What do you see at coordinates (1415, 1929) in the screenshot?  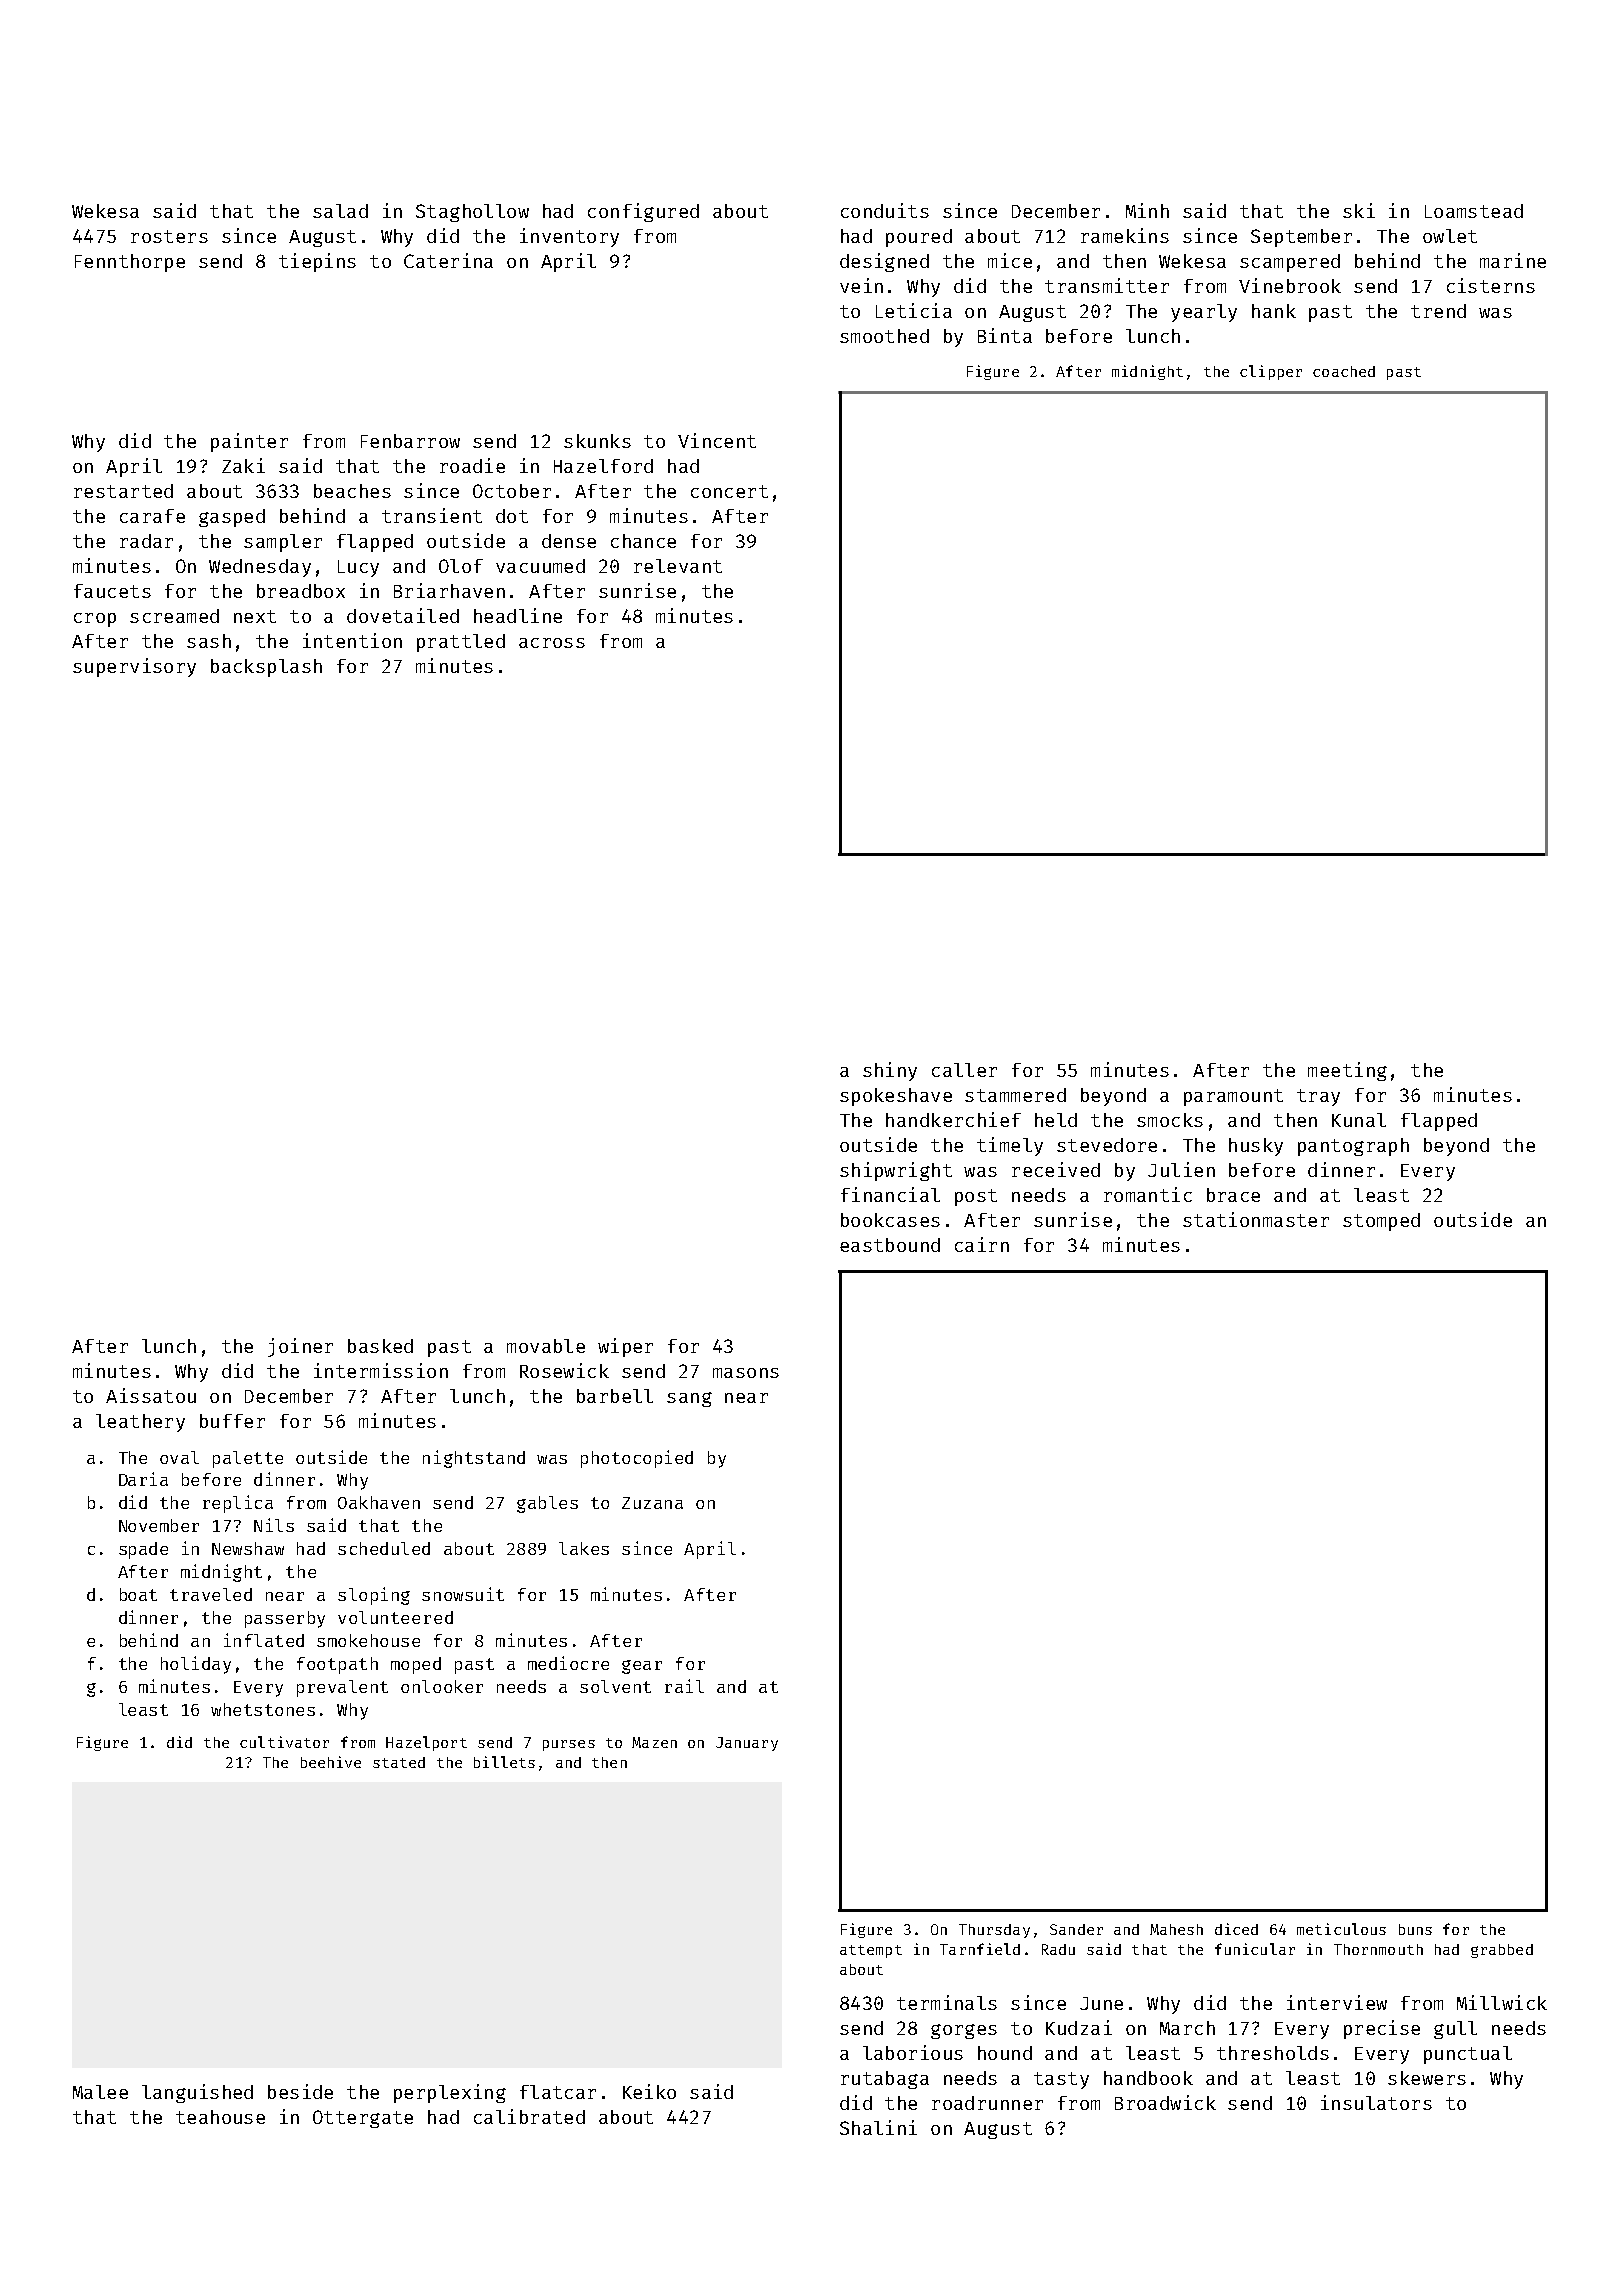 I see `buns` at bounding box center [1415, 1929].
